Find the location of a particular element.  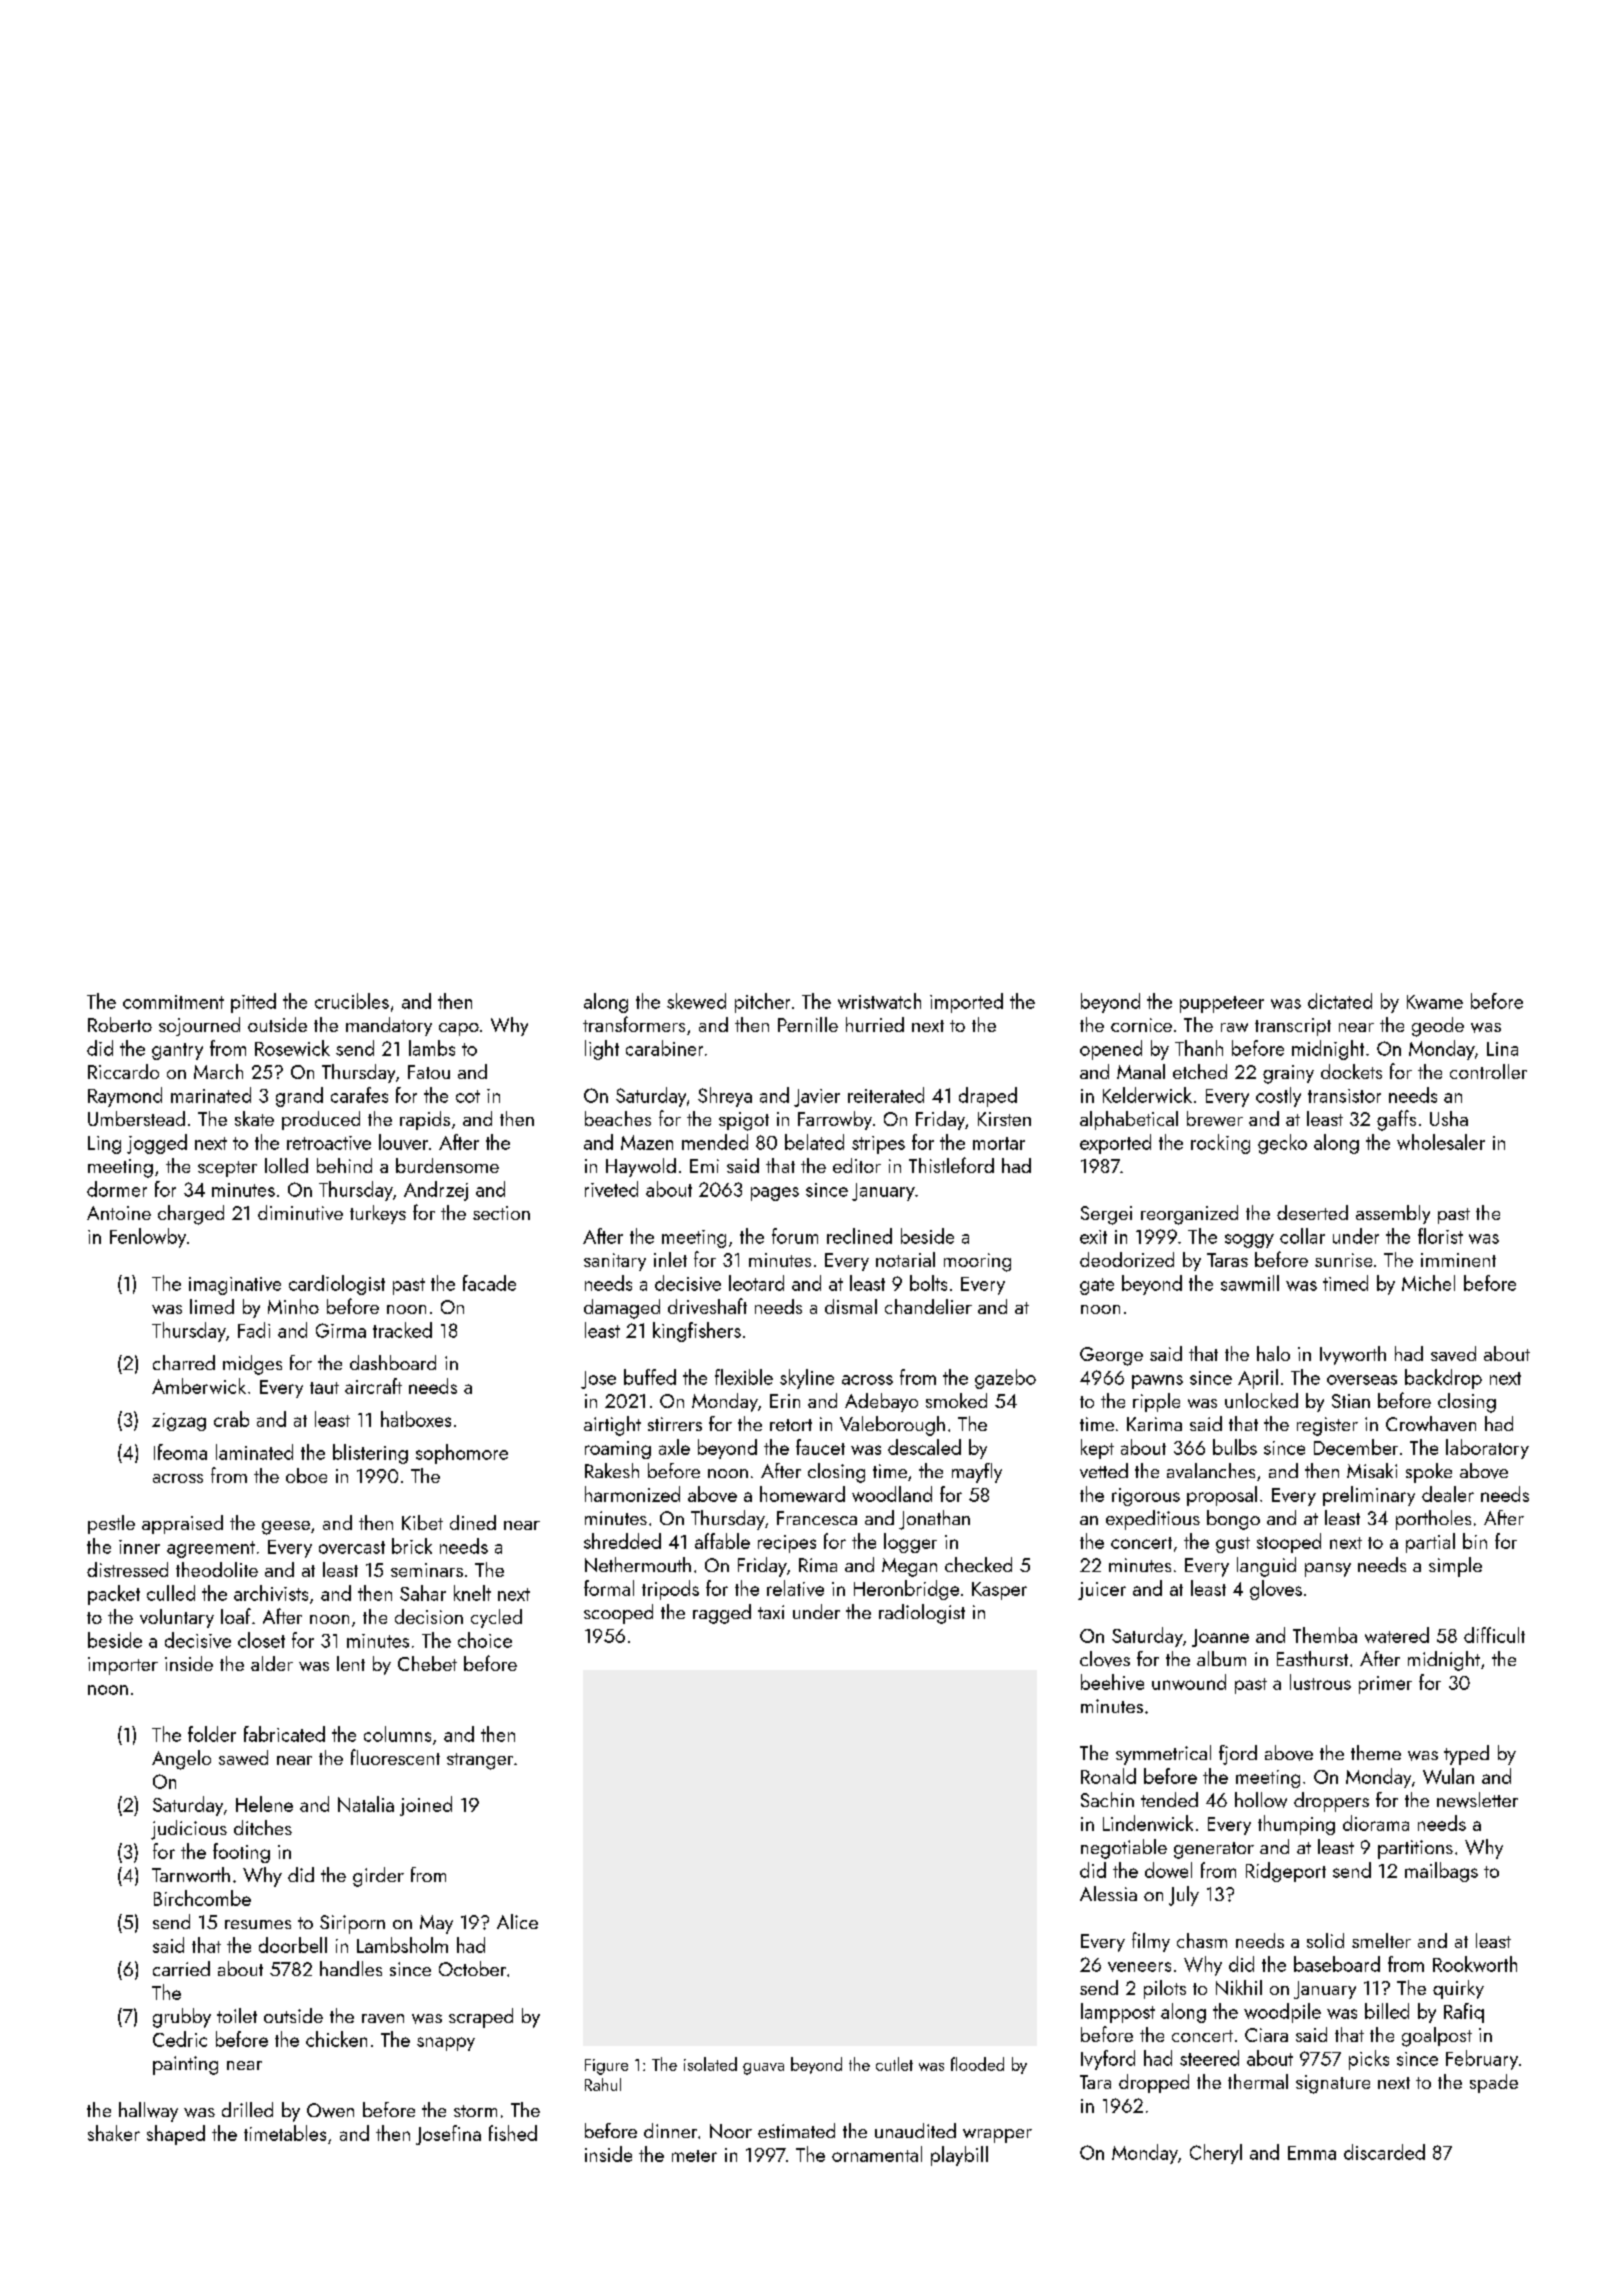

relative is located at coordinates (795, 1588).
